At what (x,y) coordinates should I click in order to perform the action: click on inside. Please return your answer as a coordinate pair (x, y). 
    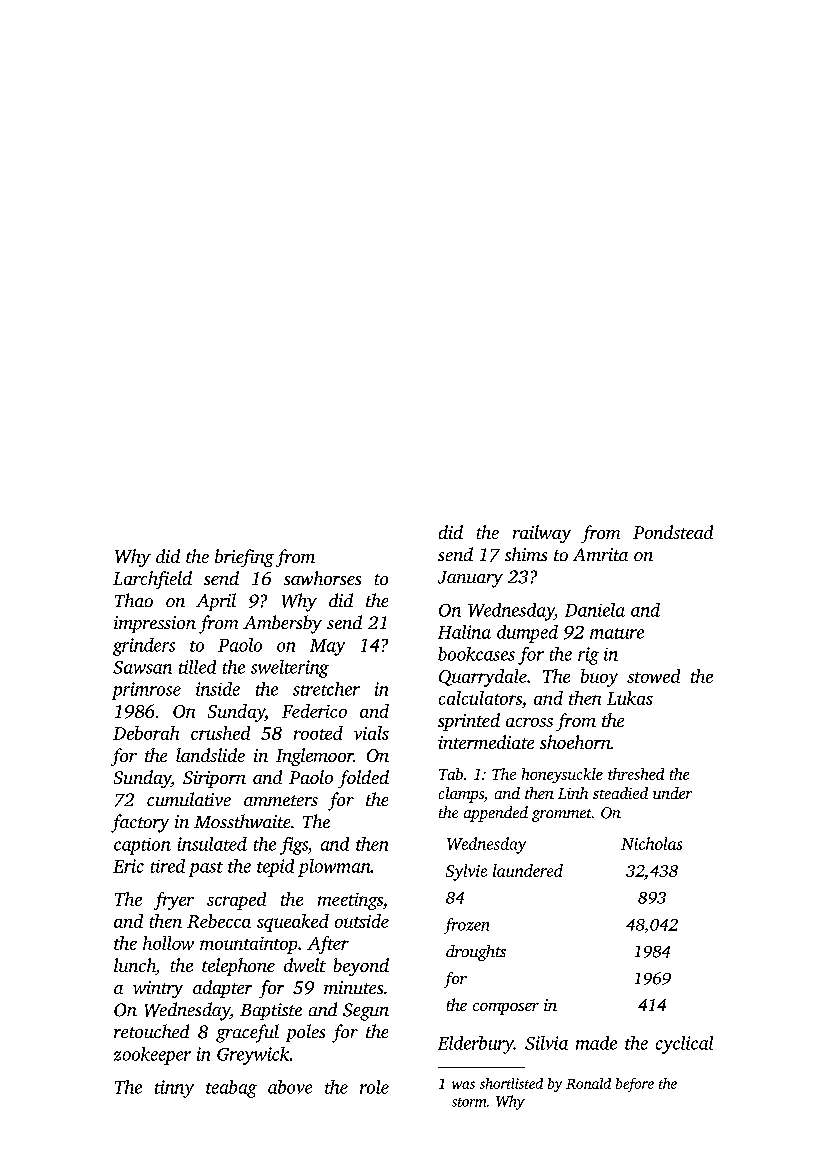
    Looking at the image, I should click on (218, 689).
